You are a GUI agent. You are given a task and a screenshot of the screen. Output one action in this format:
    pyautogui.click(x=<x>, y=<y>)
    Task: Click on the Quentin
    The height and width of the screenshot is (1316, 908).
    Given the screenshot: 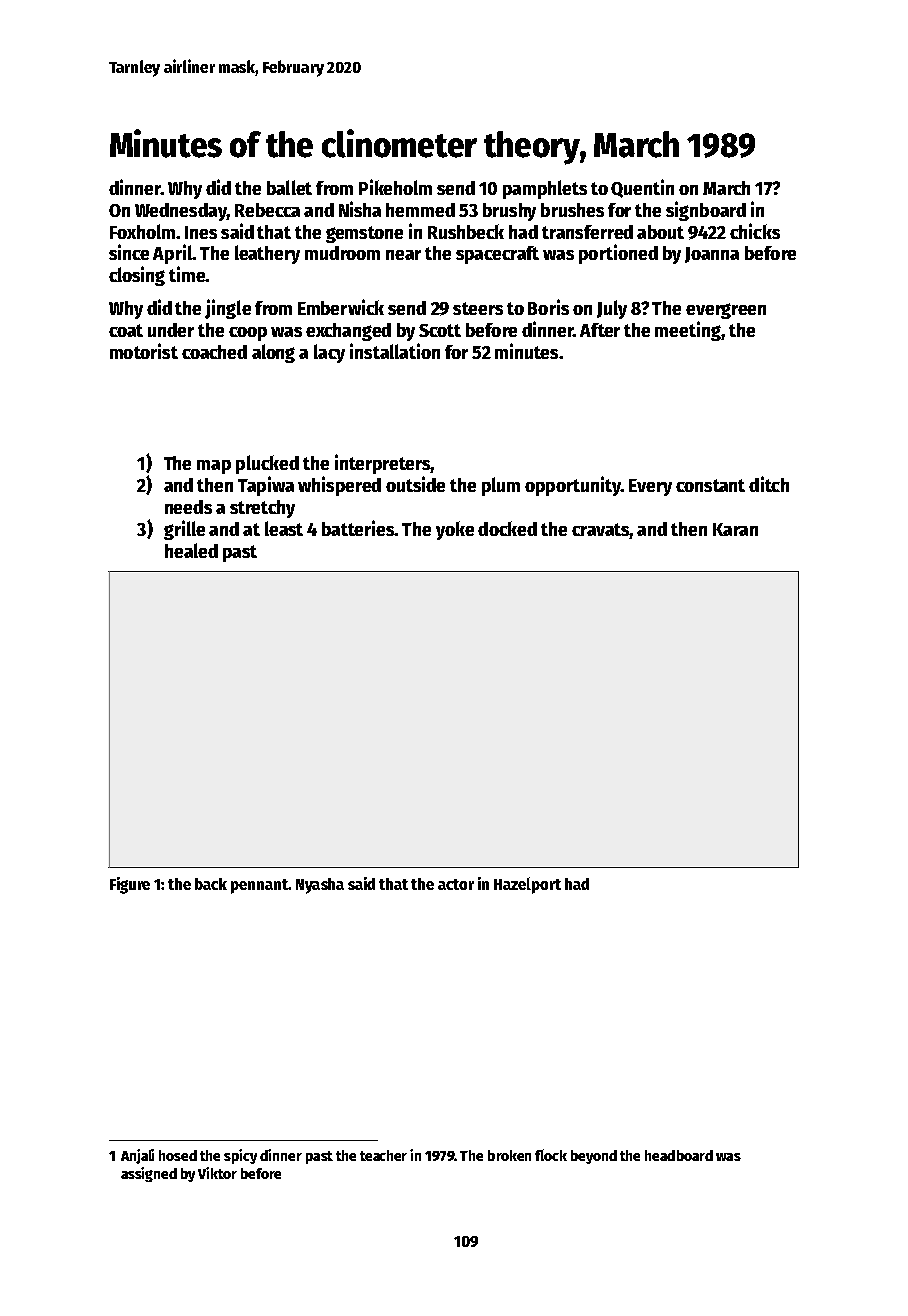 What is the action you would take?
    pyautogui.click(x=642, y=188)
